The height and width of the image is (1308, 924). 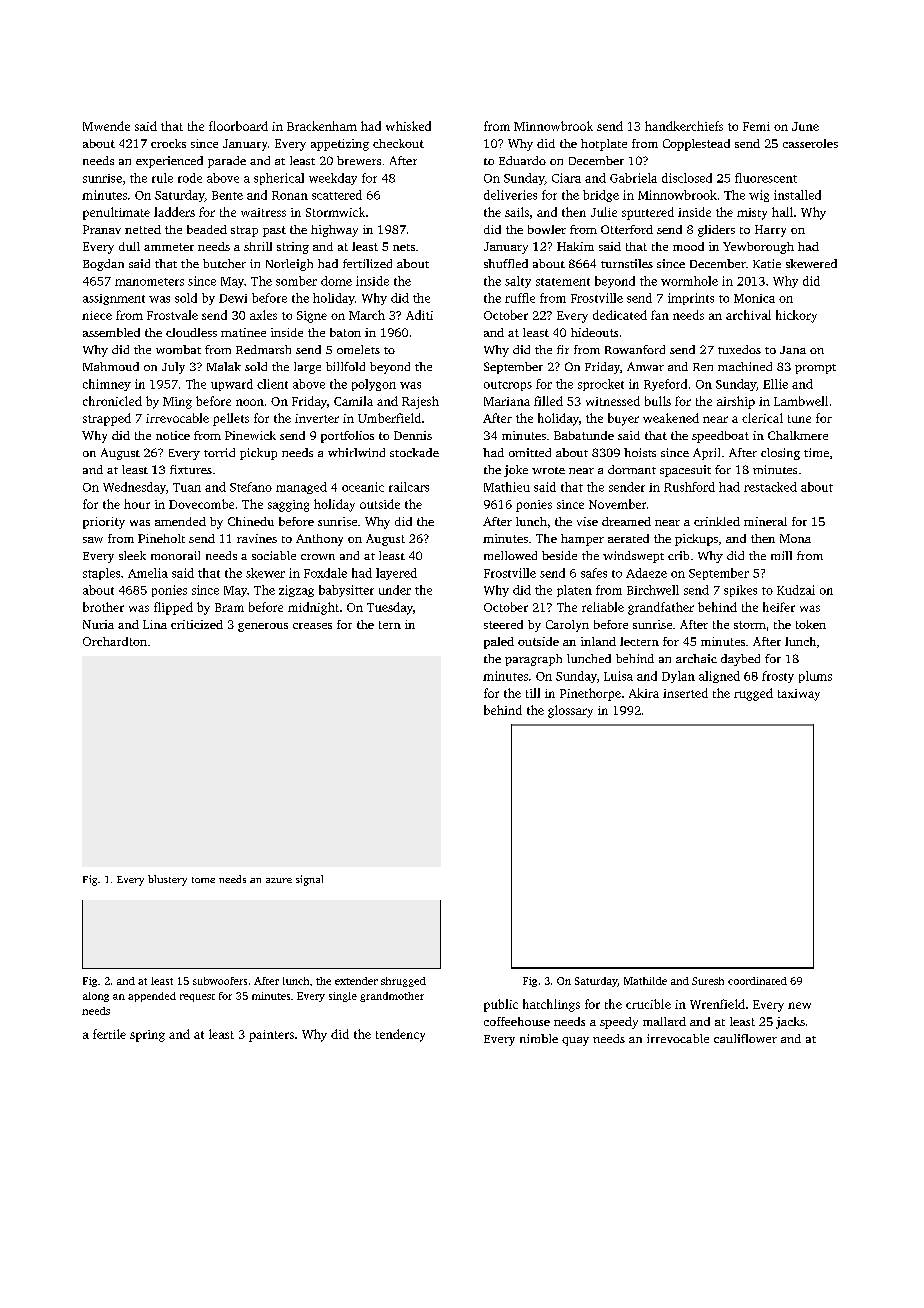 I want to click on installed, so click(x=797, y=195).
